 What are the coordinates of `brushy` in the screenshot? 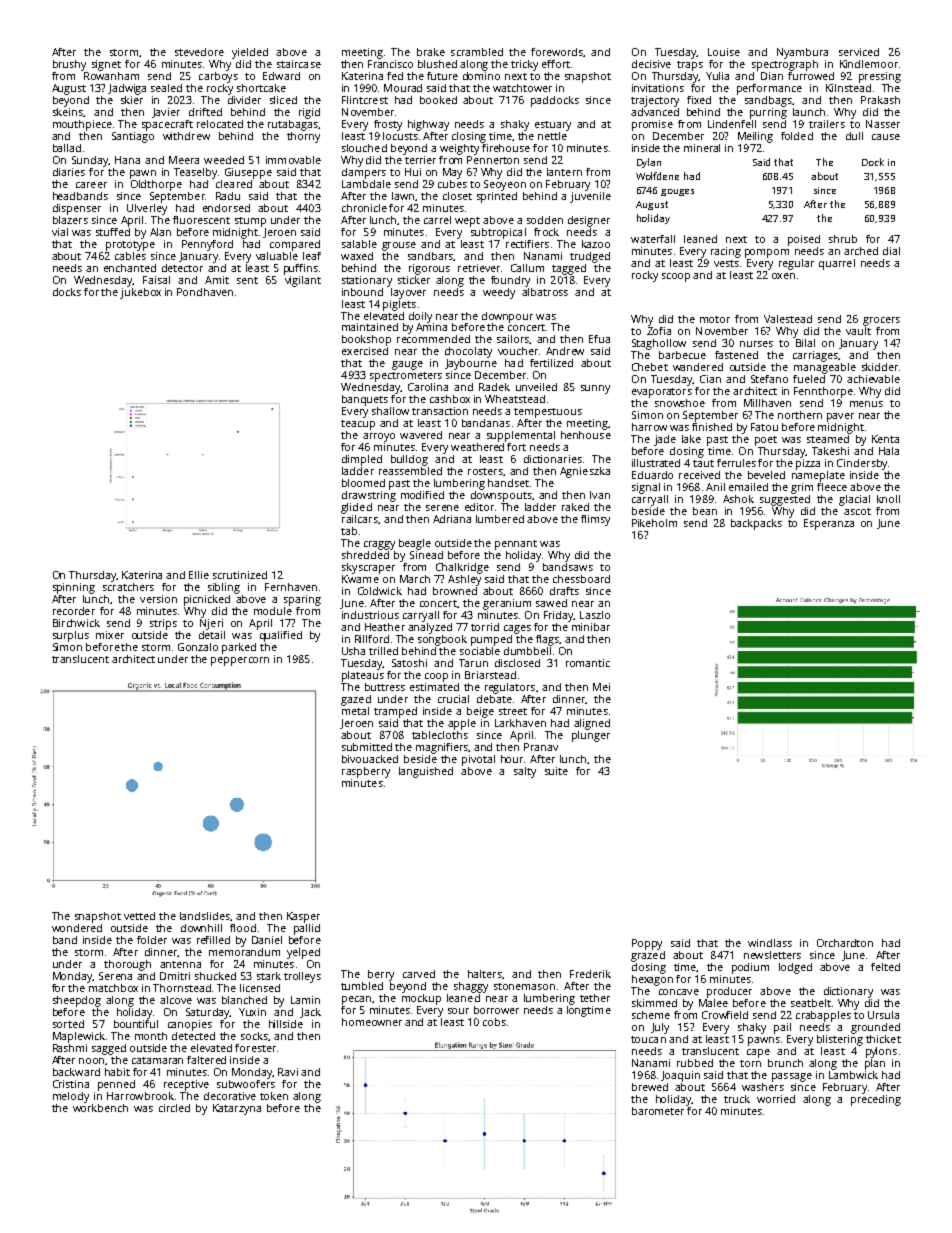 It's located at (69, 65).
